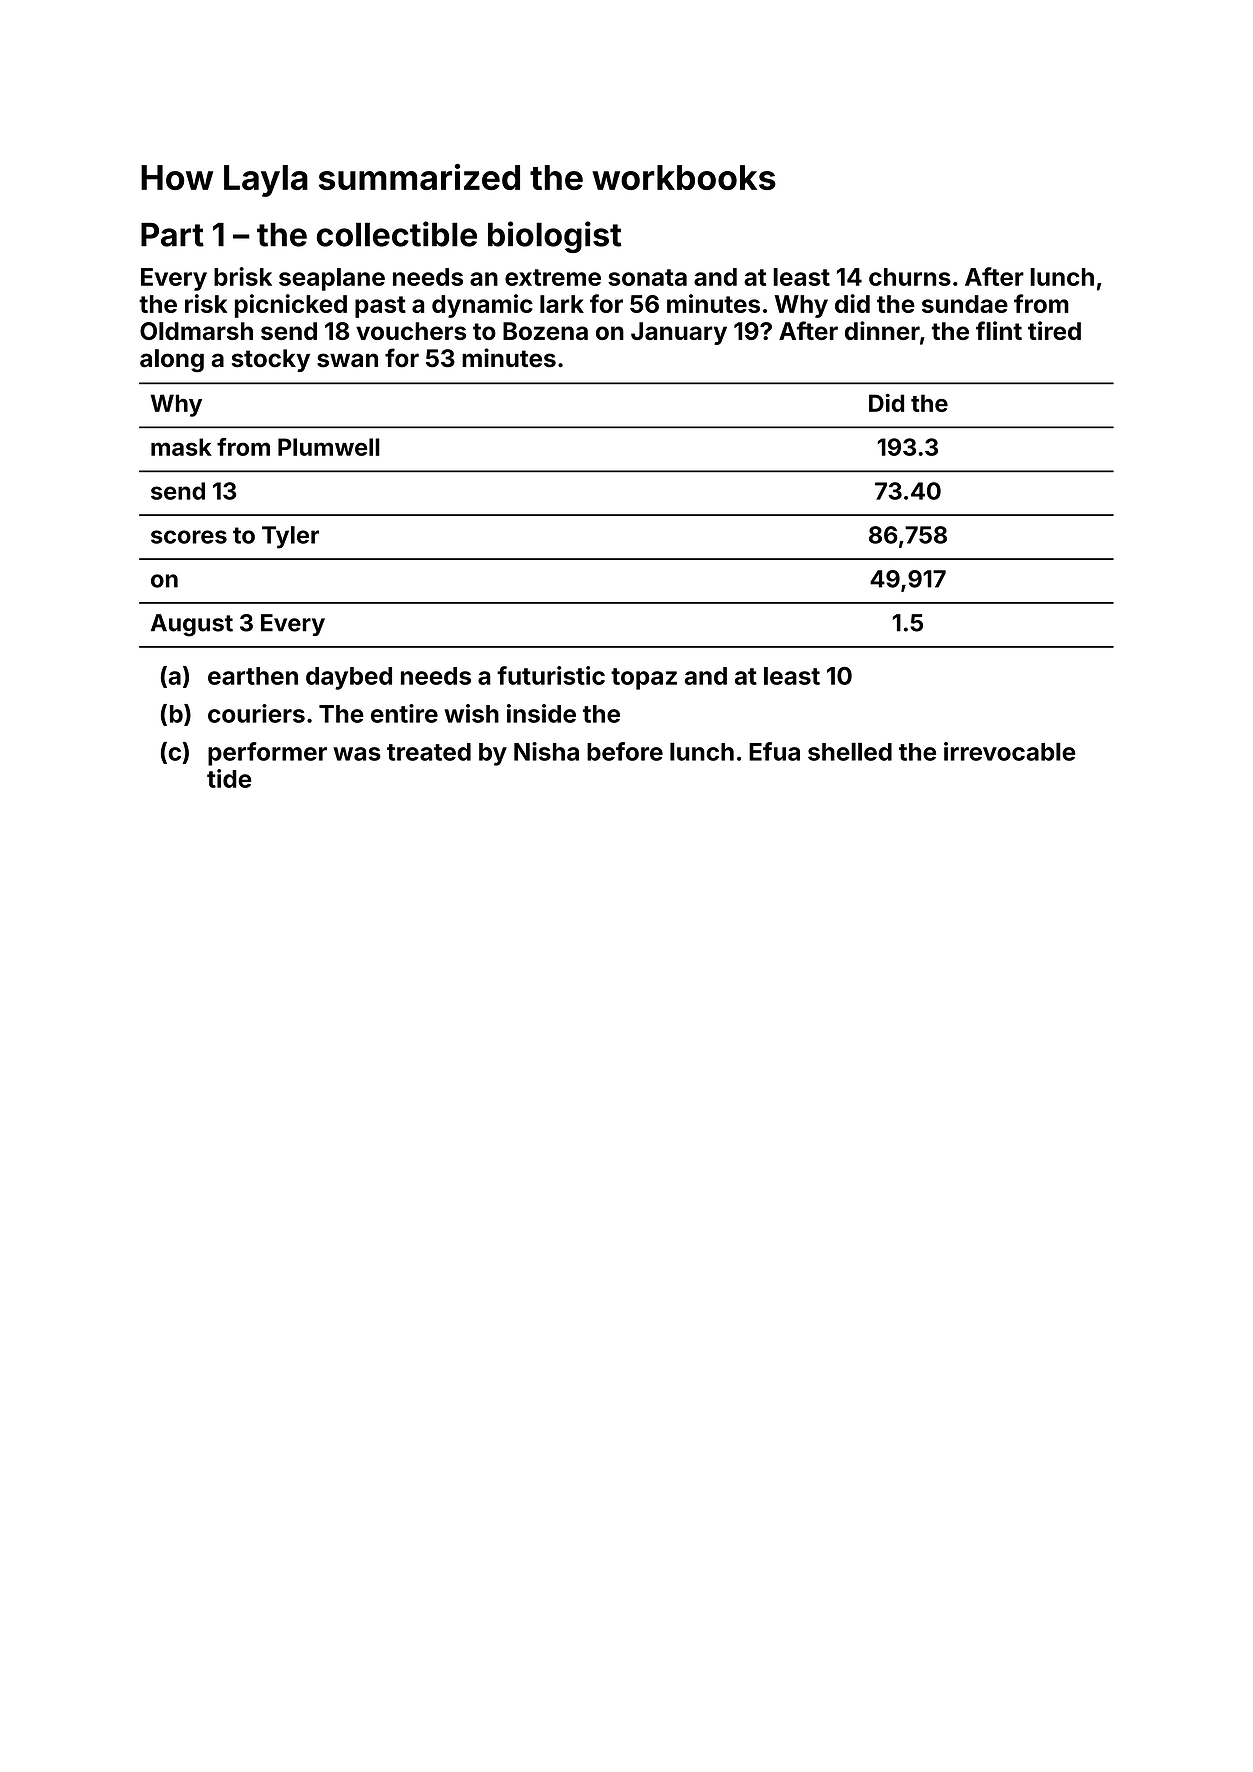 The image size is (1253, 1772). I want to click on Efua, so click(774, 751).
